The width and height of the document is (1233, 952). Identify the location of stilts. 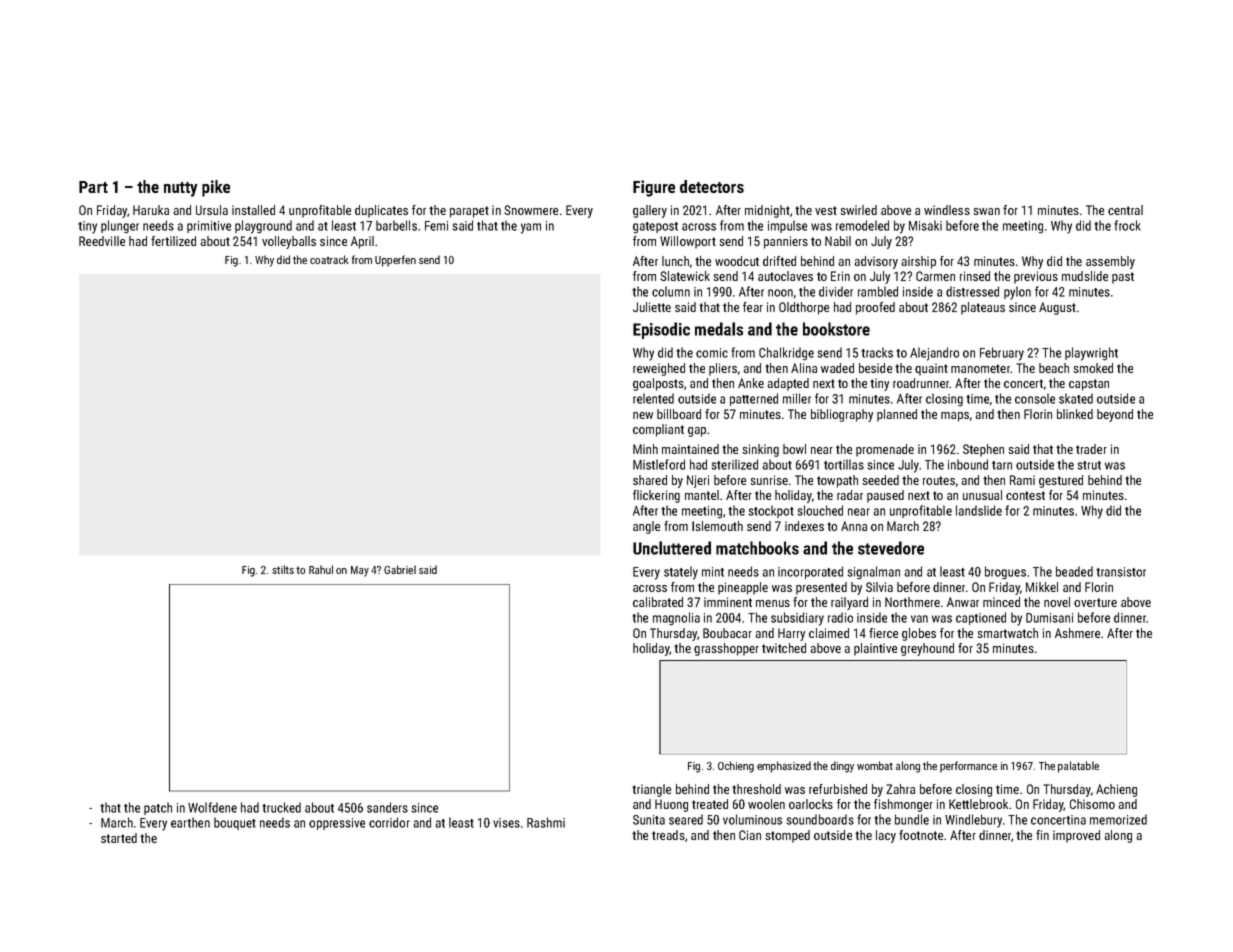
(283, 569).
